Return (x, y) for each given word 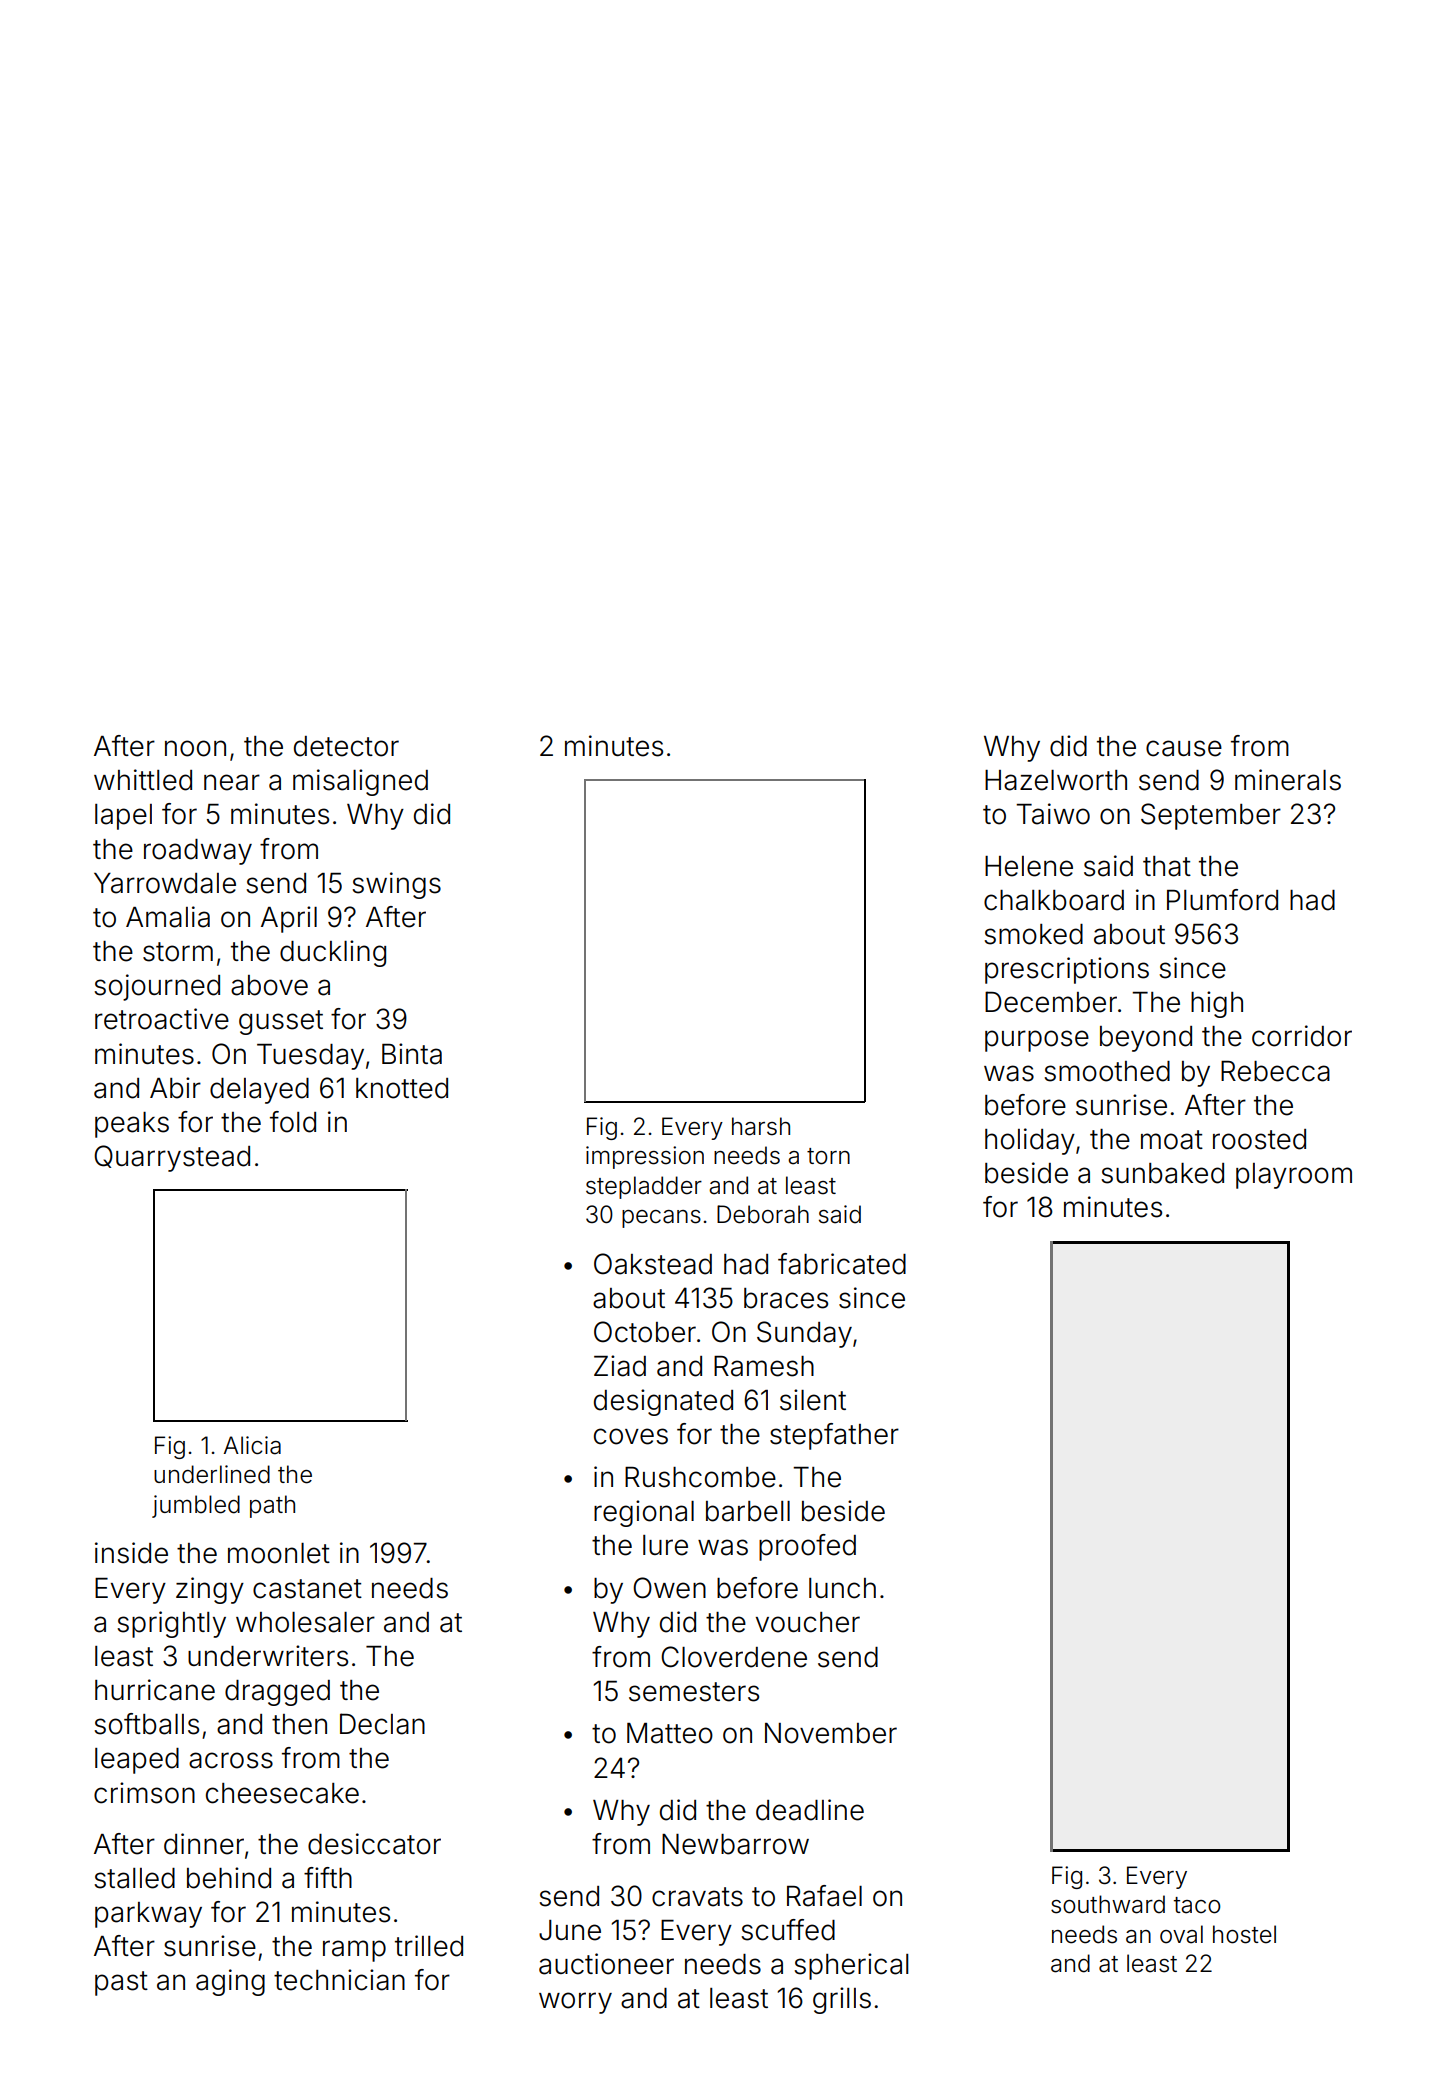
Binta (412, 1054)
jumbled (196, 1506)
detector (346, 746)
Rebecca (1275, 1071)
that (1167, 866)
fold (293, 1122)
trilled (429, 1946)
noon (195, 748)
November (831, 1733)
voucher (808, 1622)
